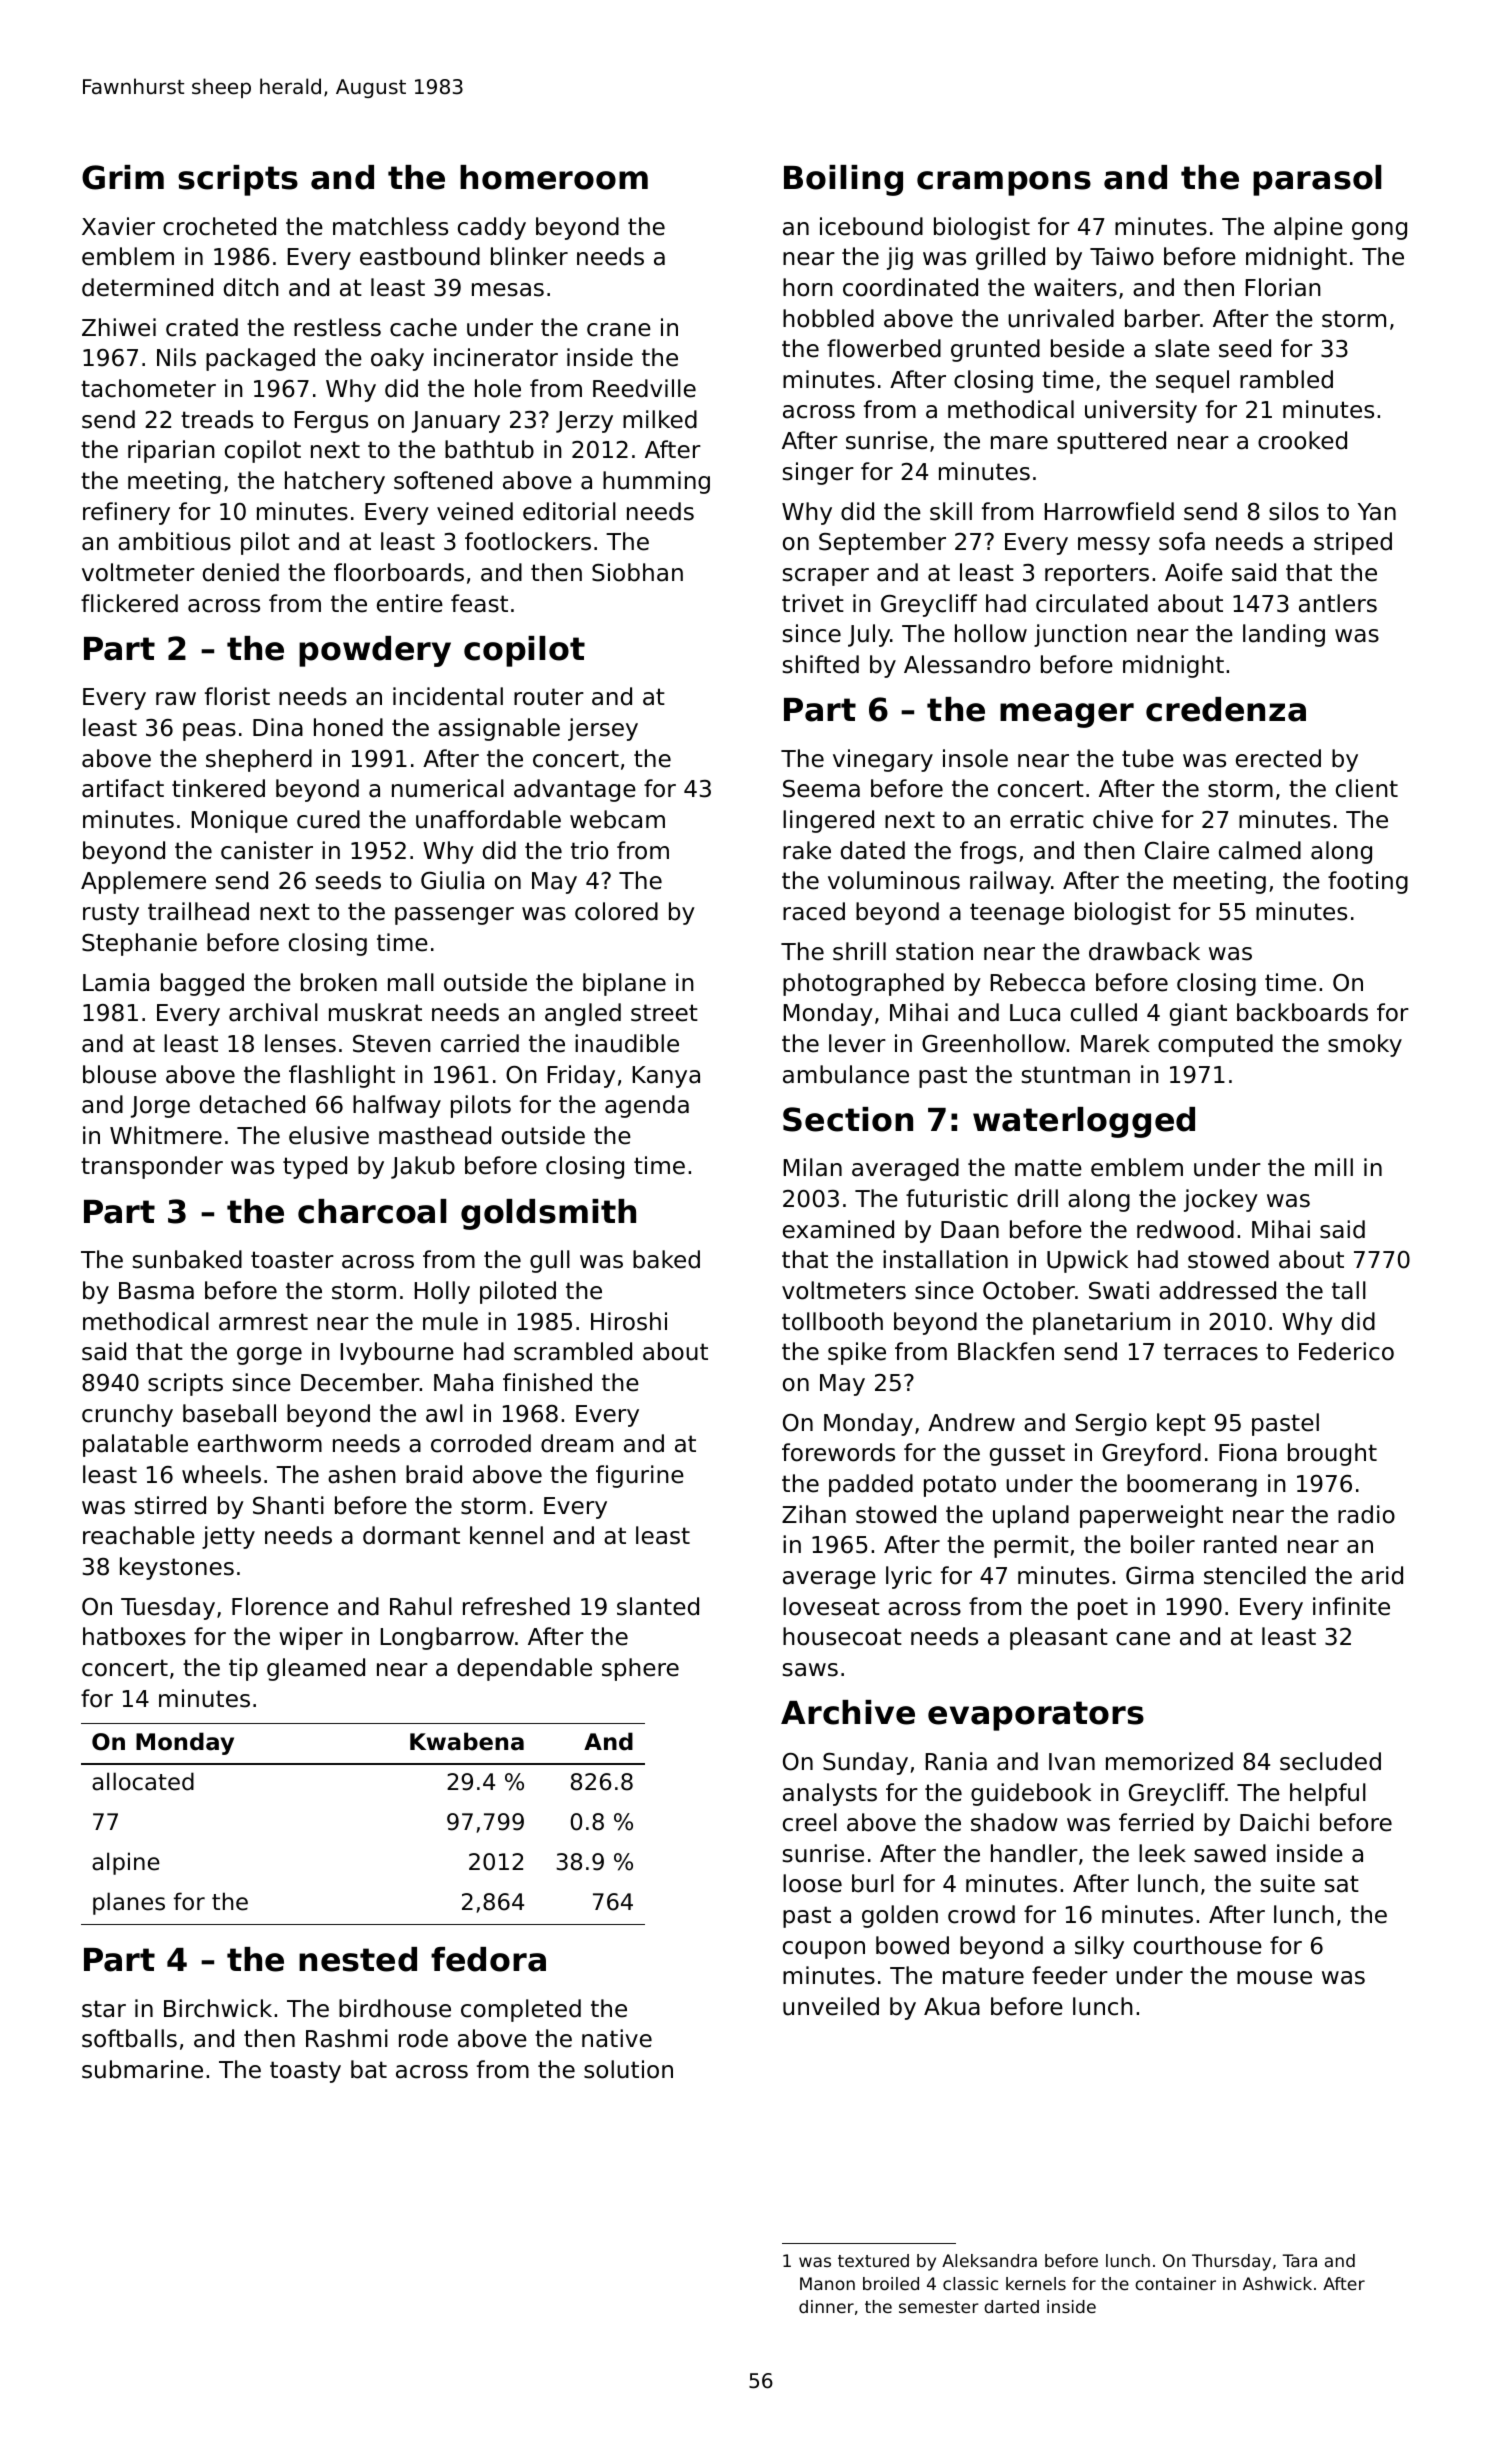 The height and width of the screenshot is (2464, 1496). What do you see at coordinates (1277, 2283) in the screenshot?
I see `Ashwick` at bounding box center [1277, 2283].
